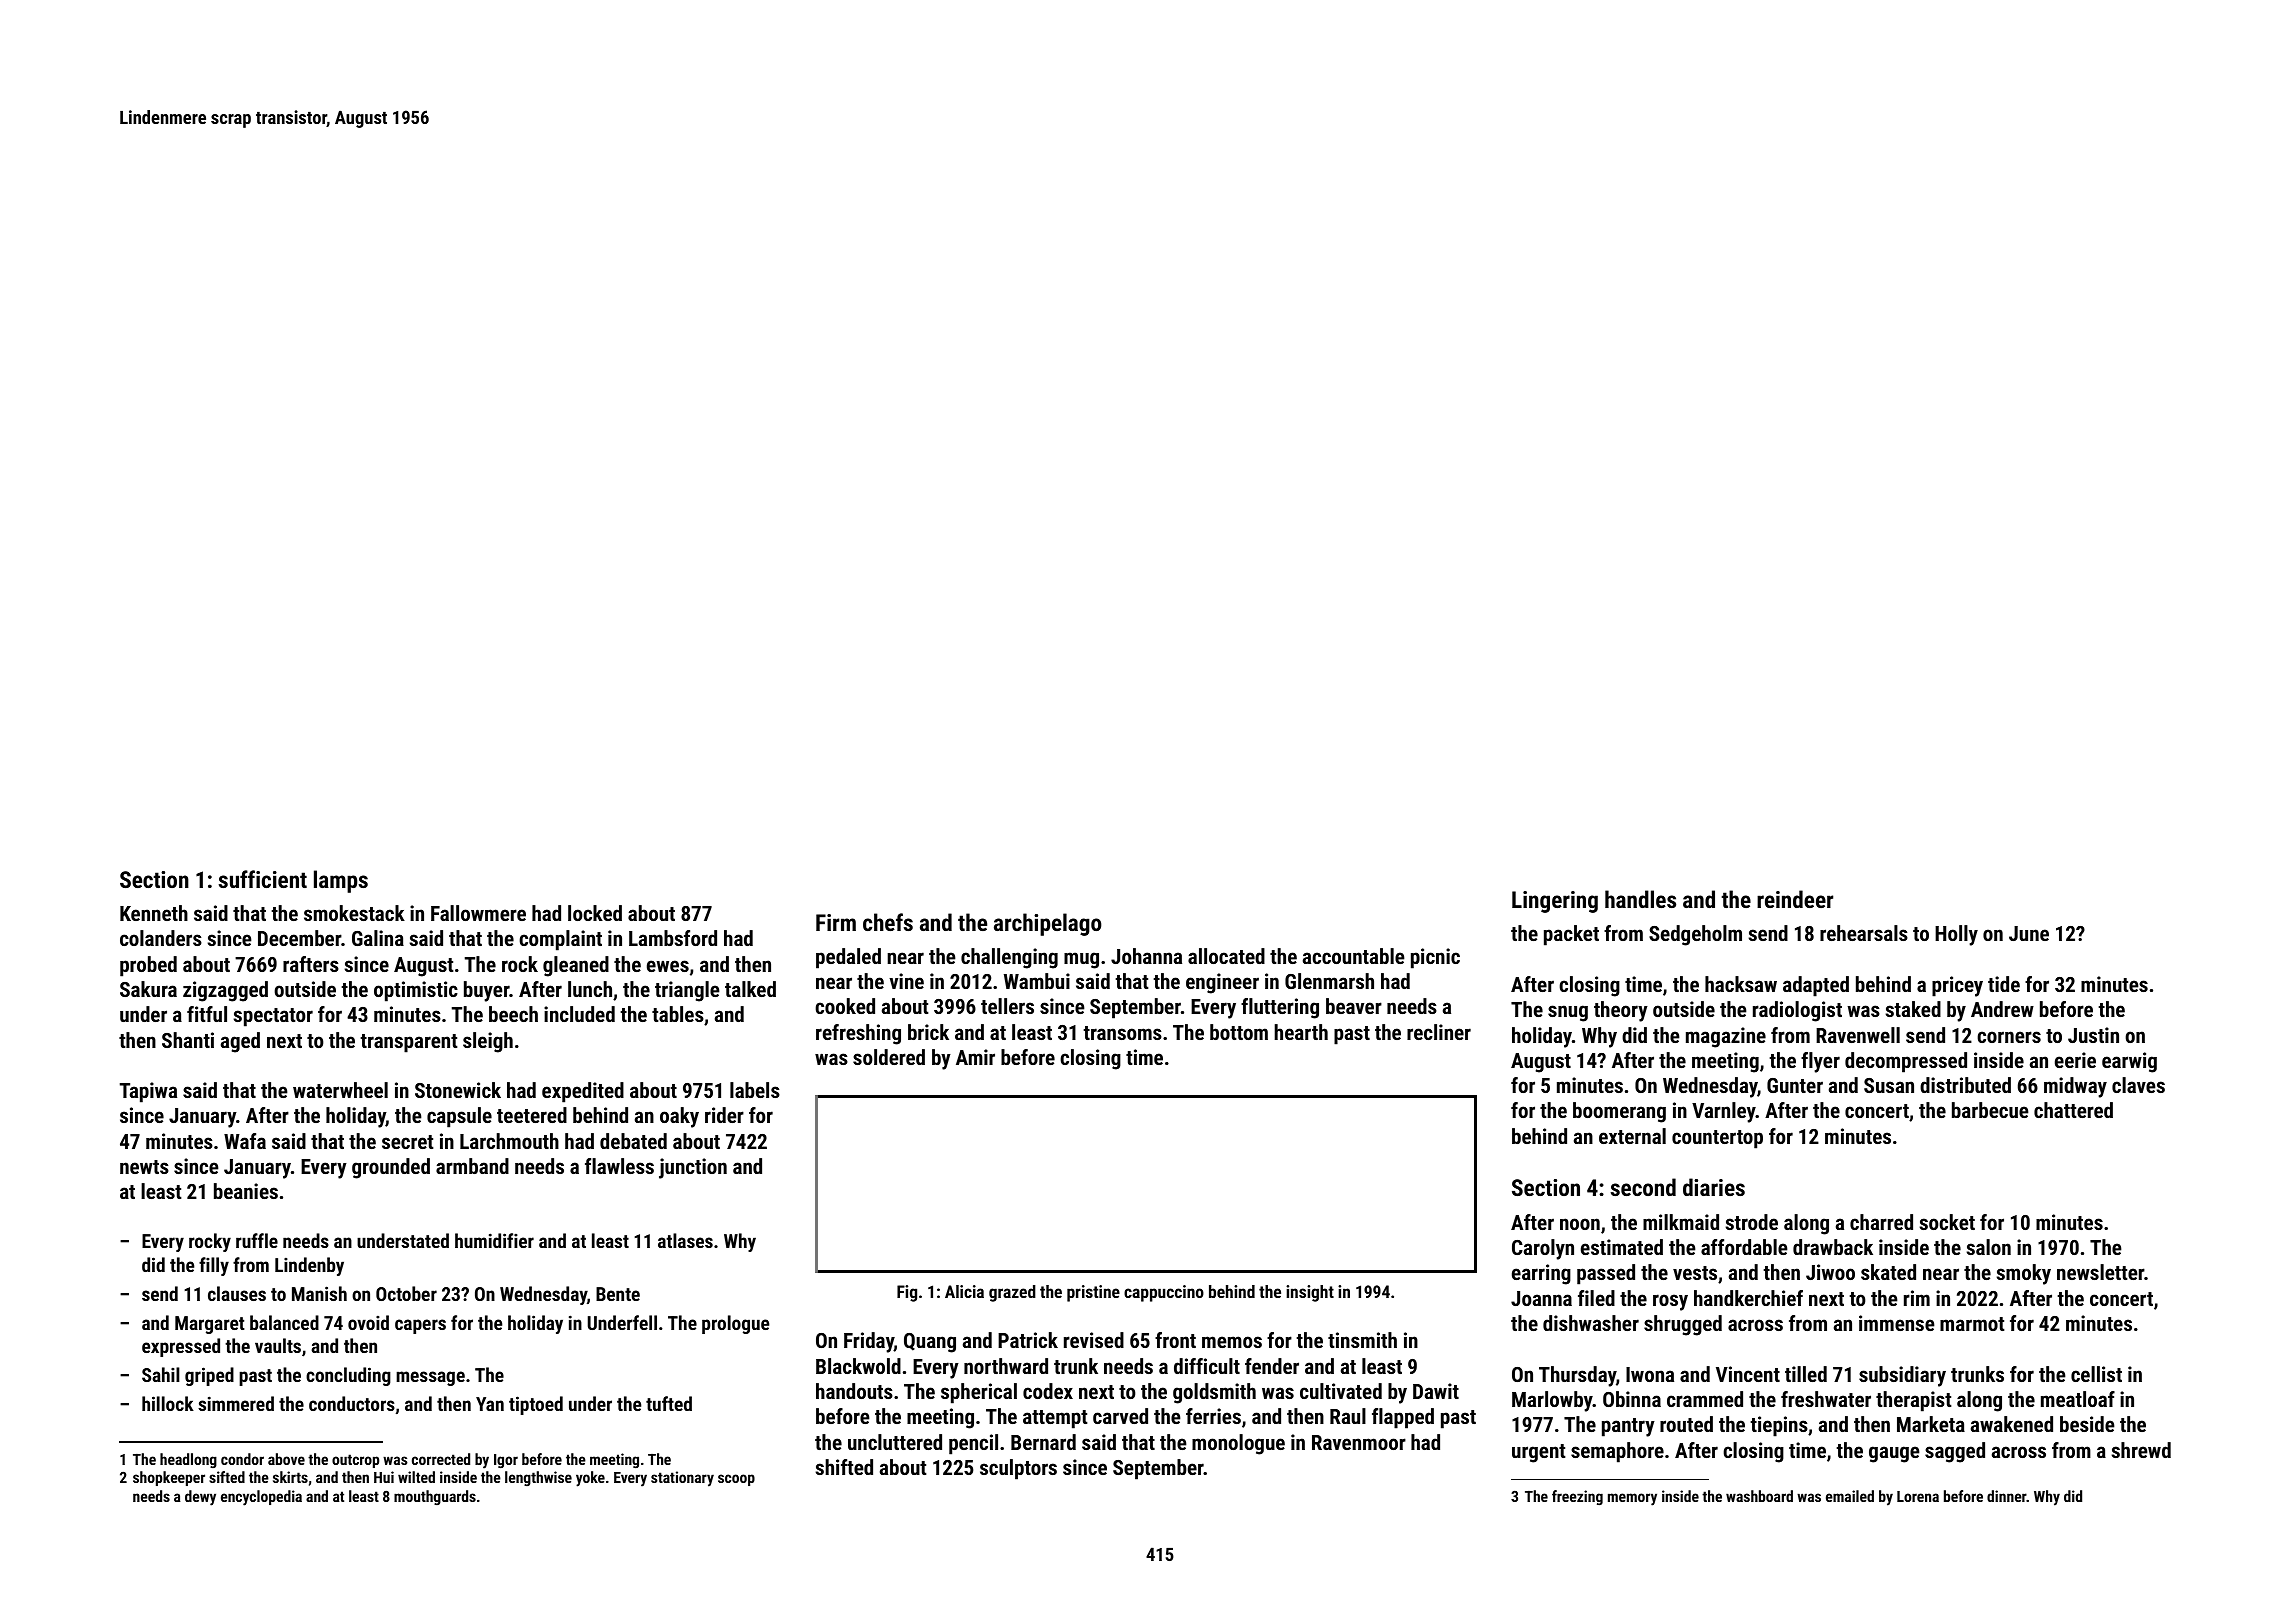 The height and width of the screenshot is (1620, 2292). What do you see at coordinates (1795, 899) in the screenshot?
I see `reindeer` at bounding box center [1795, 899].
